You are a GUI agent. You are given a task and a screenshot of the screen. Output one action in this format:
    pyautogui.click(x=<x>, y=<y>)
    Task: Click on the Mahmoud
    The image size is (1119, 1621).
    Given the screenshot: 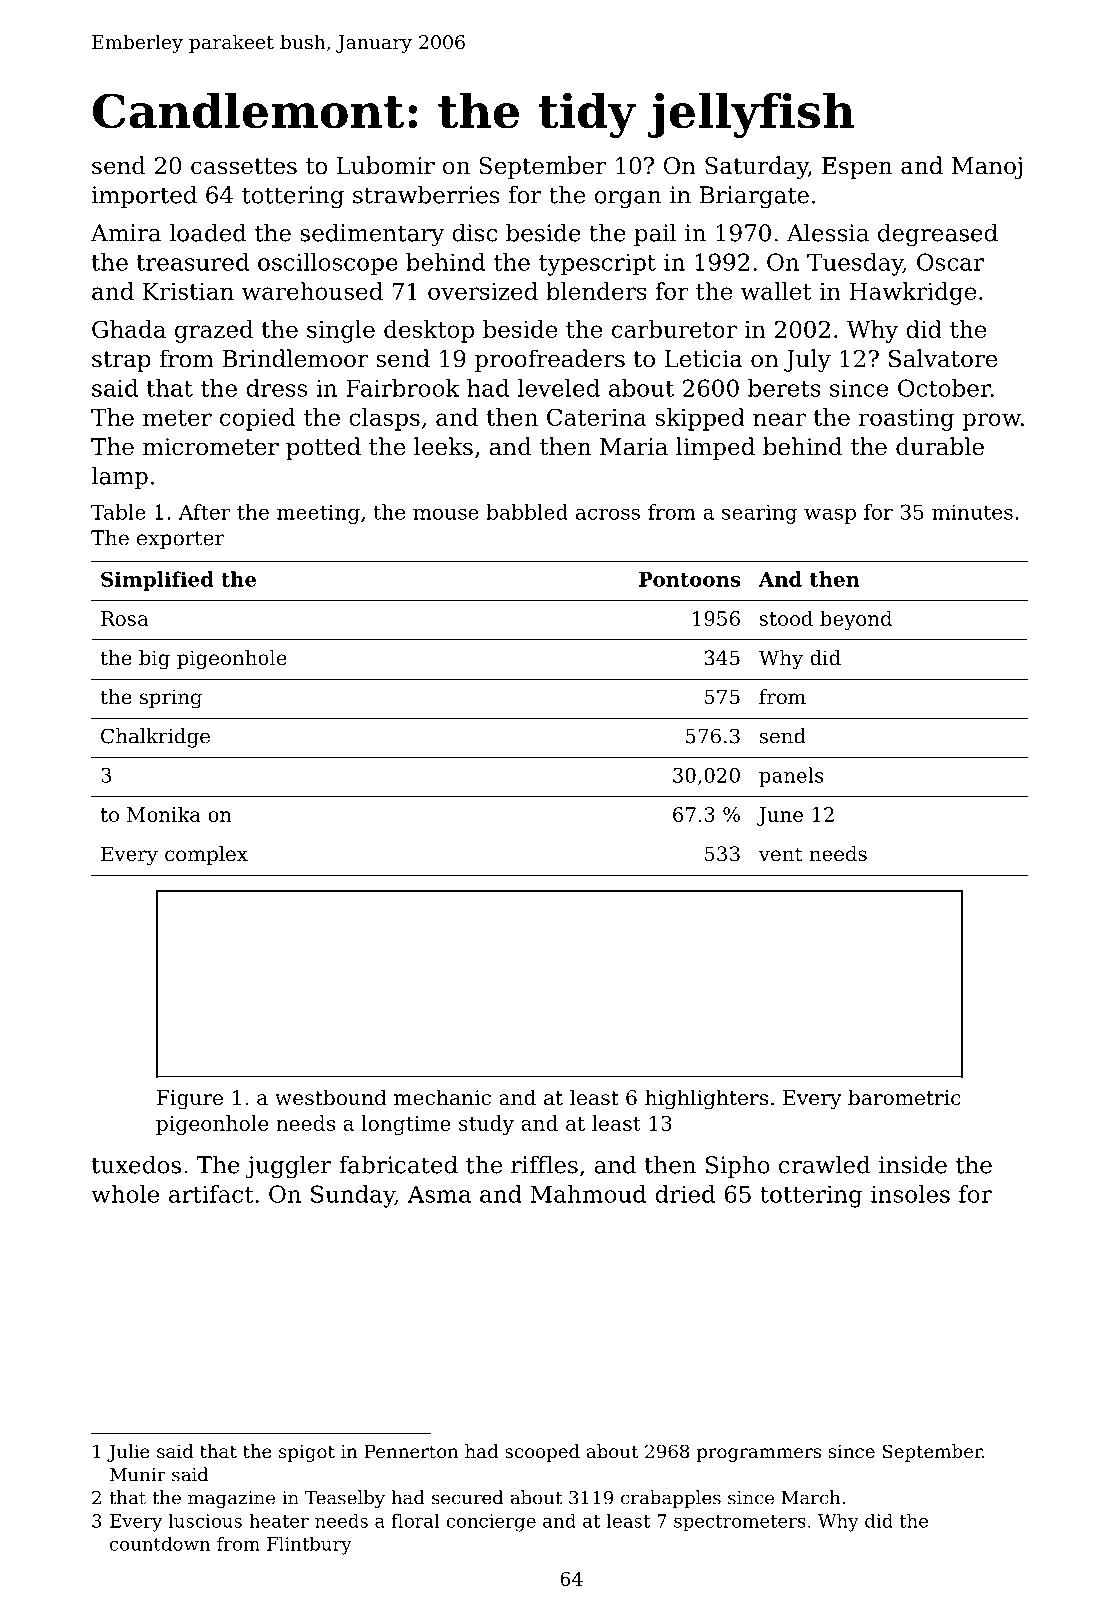 What is the action you would take?
    pyautogui.click(x=588, y=1194)
